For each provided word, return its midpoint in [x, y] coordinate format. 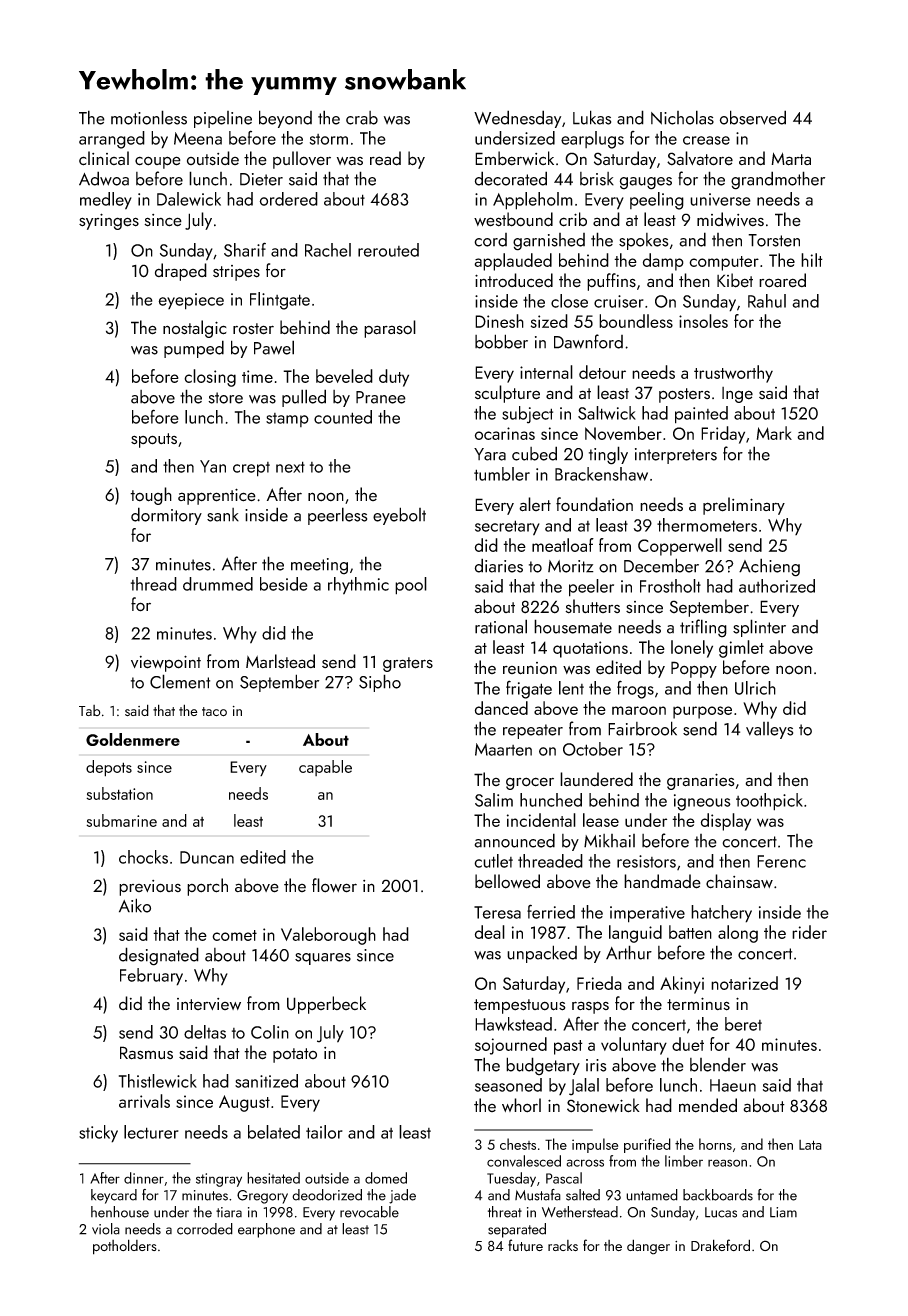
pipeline [223, 119]
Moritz [571, 566]
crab [362, 118]
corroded [205, 1229]
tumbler [502, 474]
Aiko [135, 905]
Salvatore [700, 158]
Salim [494, 800]
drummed [218, 584]
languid [635, 934]
